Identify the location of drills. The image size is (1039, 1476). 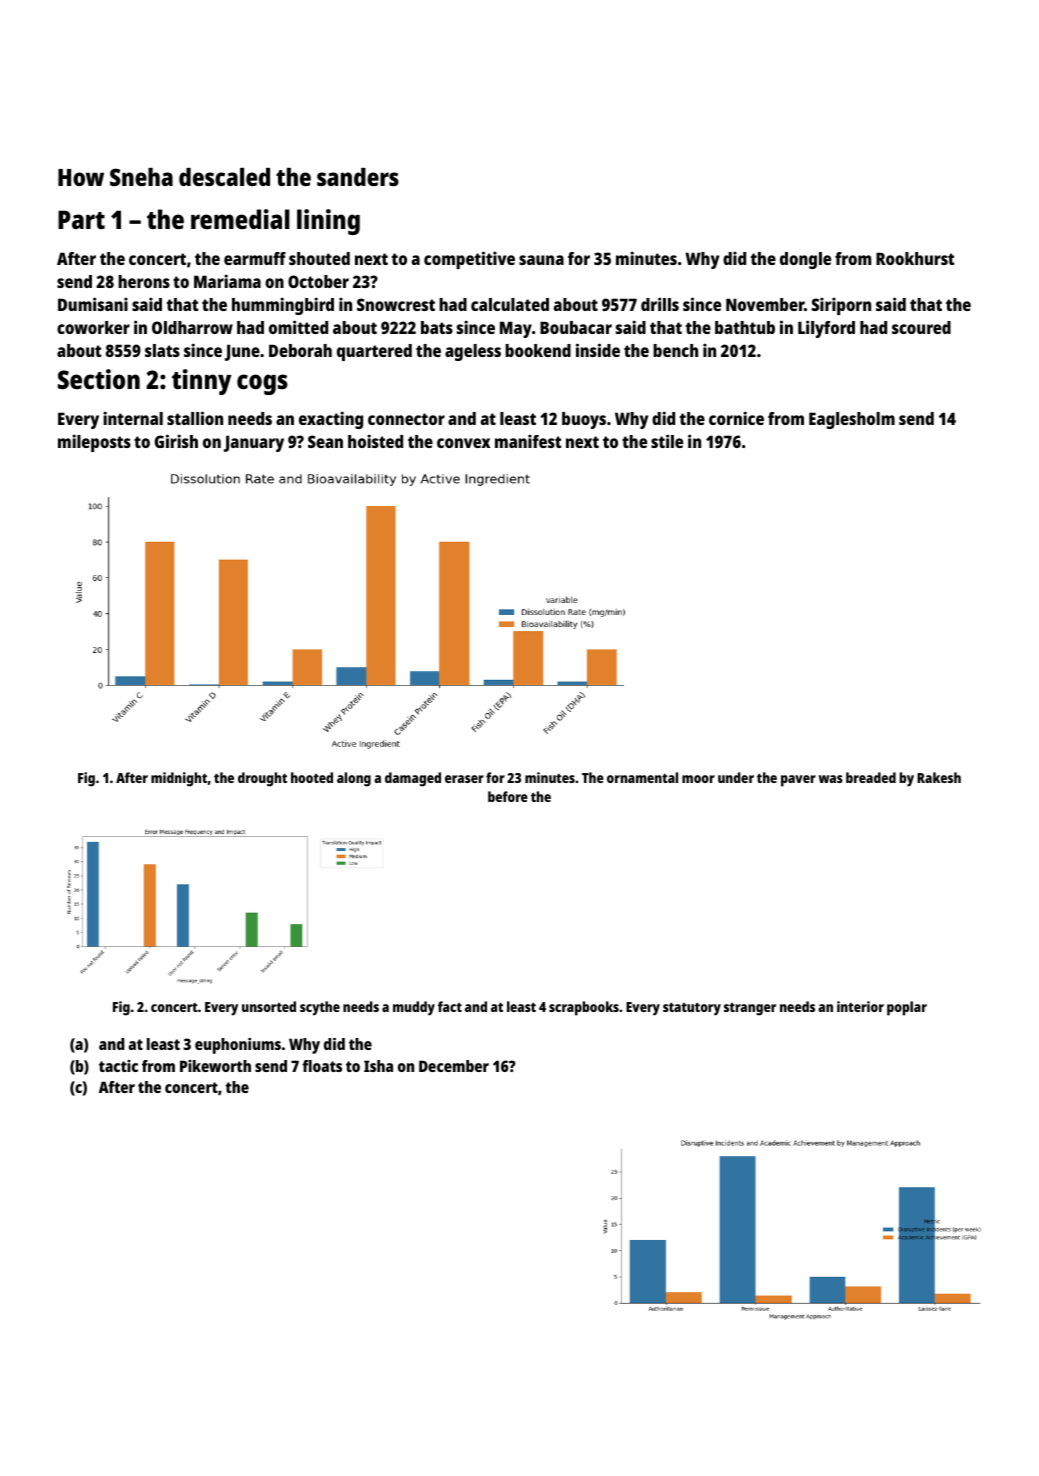
(660, 304).
